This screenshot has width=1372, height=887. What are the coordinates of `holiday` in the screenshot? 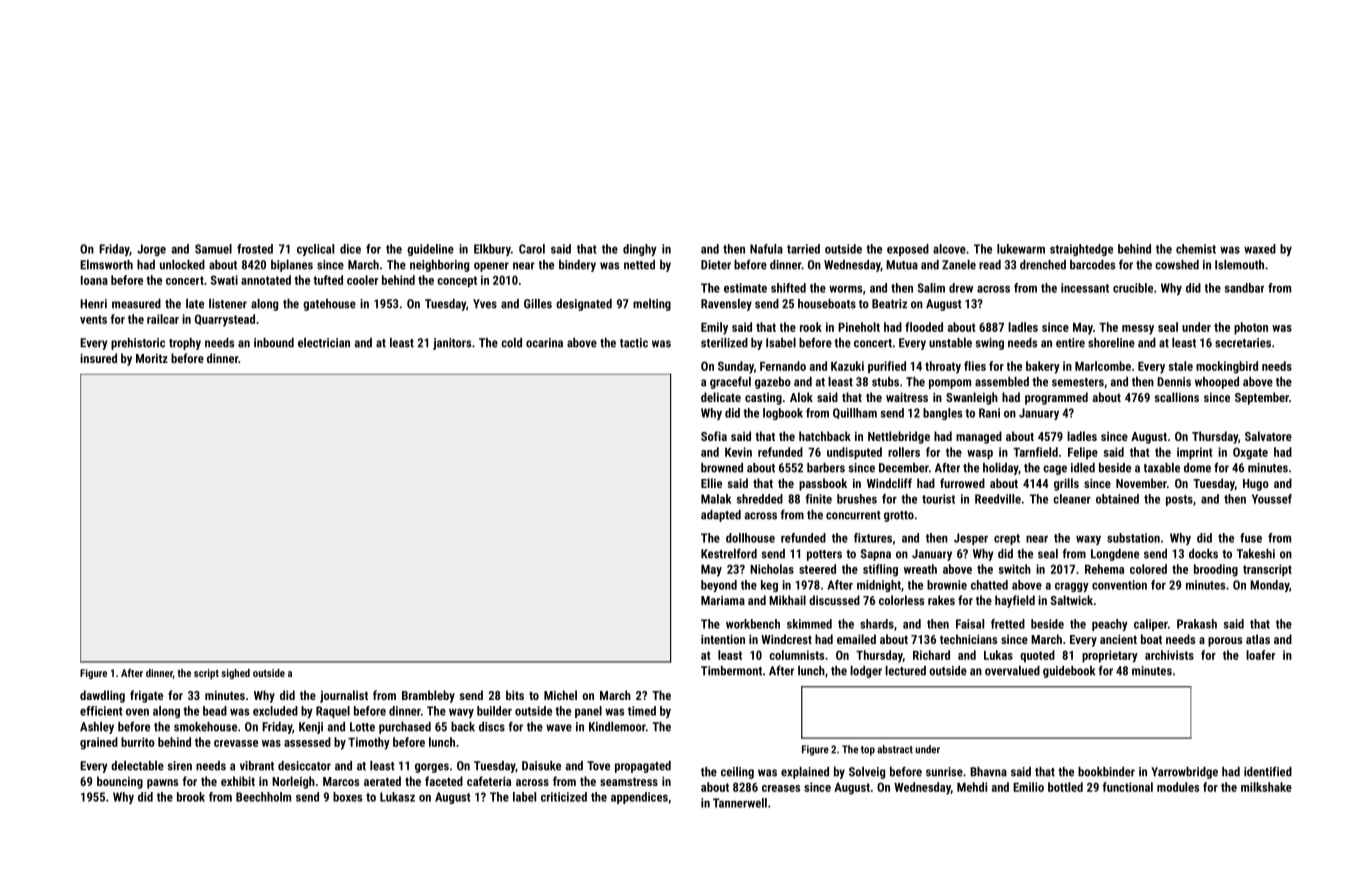 It's located at (1001, 469).
